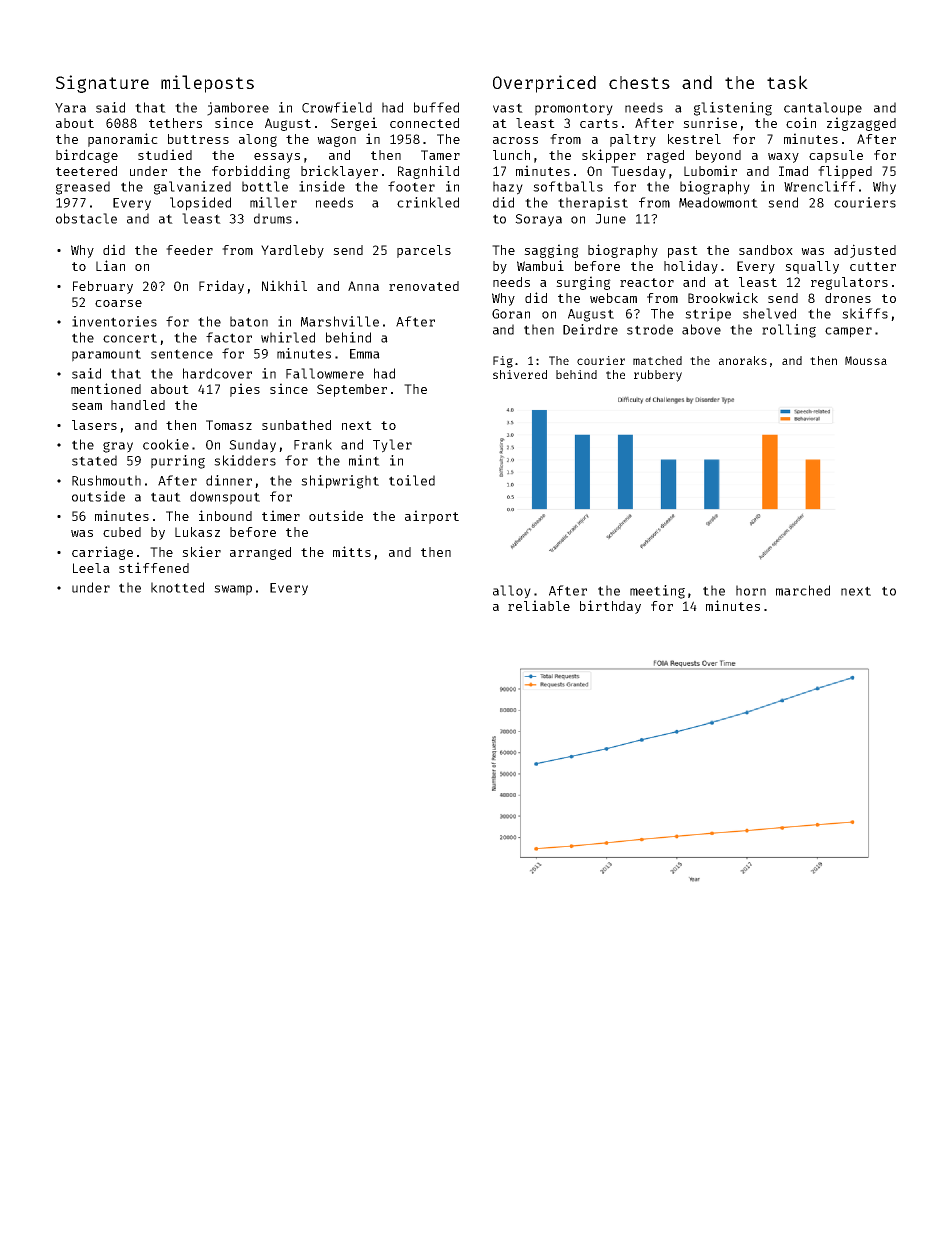 The image size is (952, 1233). I want to click on mileposts, so click(207, 84).
